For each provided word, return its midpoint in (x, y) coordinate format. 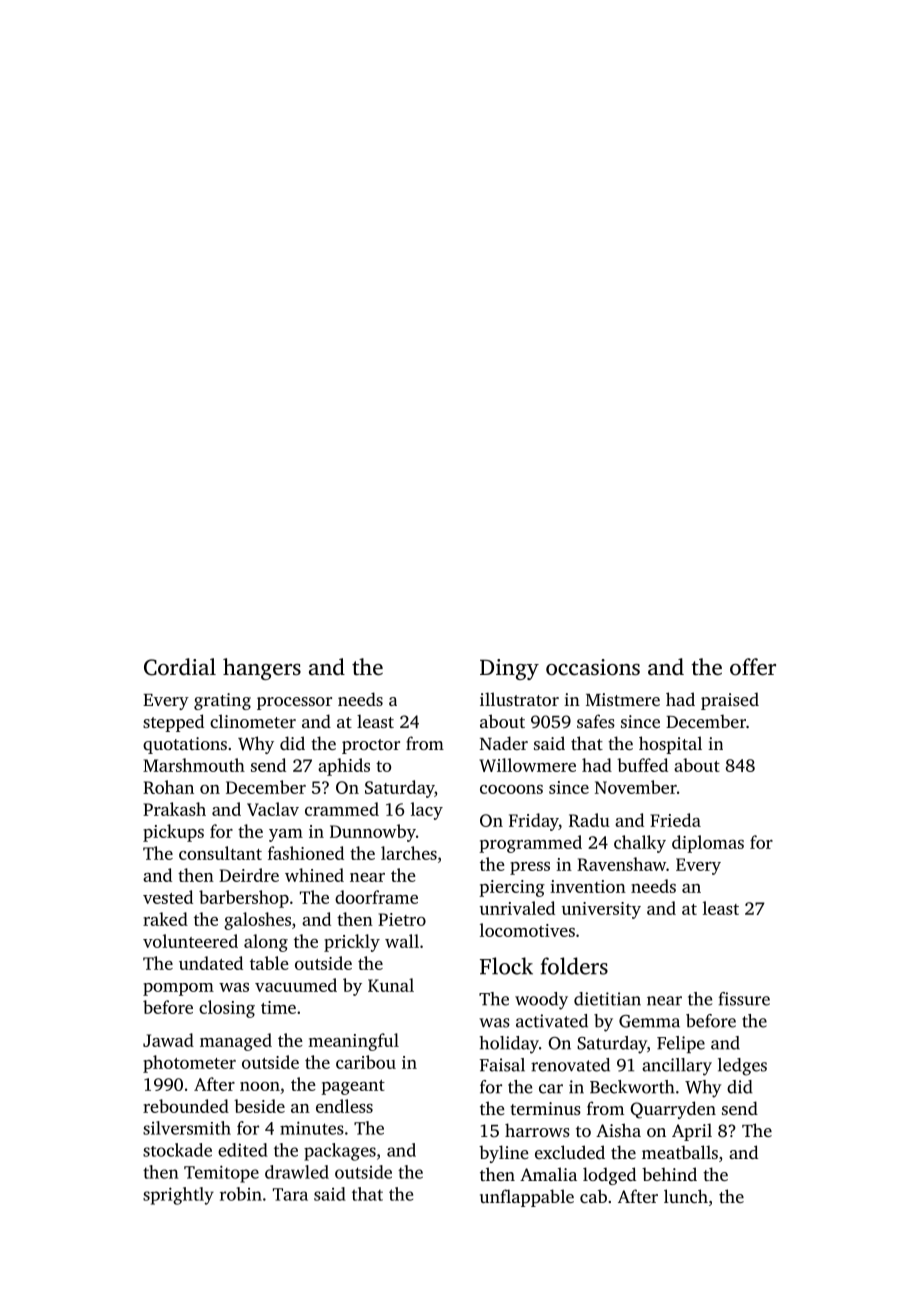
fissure (744, 999)
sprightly (178, 1196)
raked (165, 919)
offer (753, 667)
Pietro (402, 919)
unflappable (527, 1198)
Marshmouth (194, 765)
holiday (509, 1045)
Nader (504, 743)
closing (227, 1009)
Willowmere (527, 765)
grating (222, 701)
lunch (686, 1196)
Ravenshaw (621, 864)
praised (730, 701)
